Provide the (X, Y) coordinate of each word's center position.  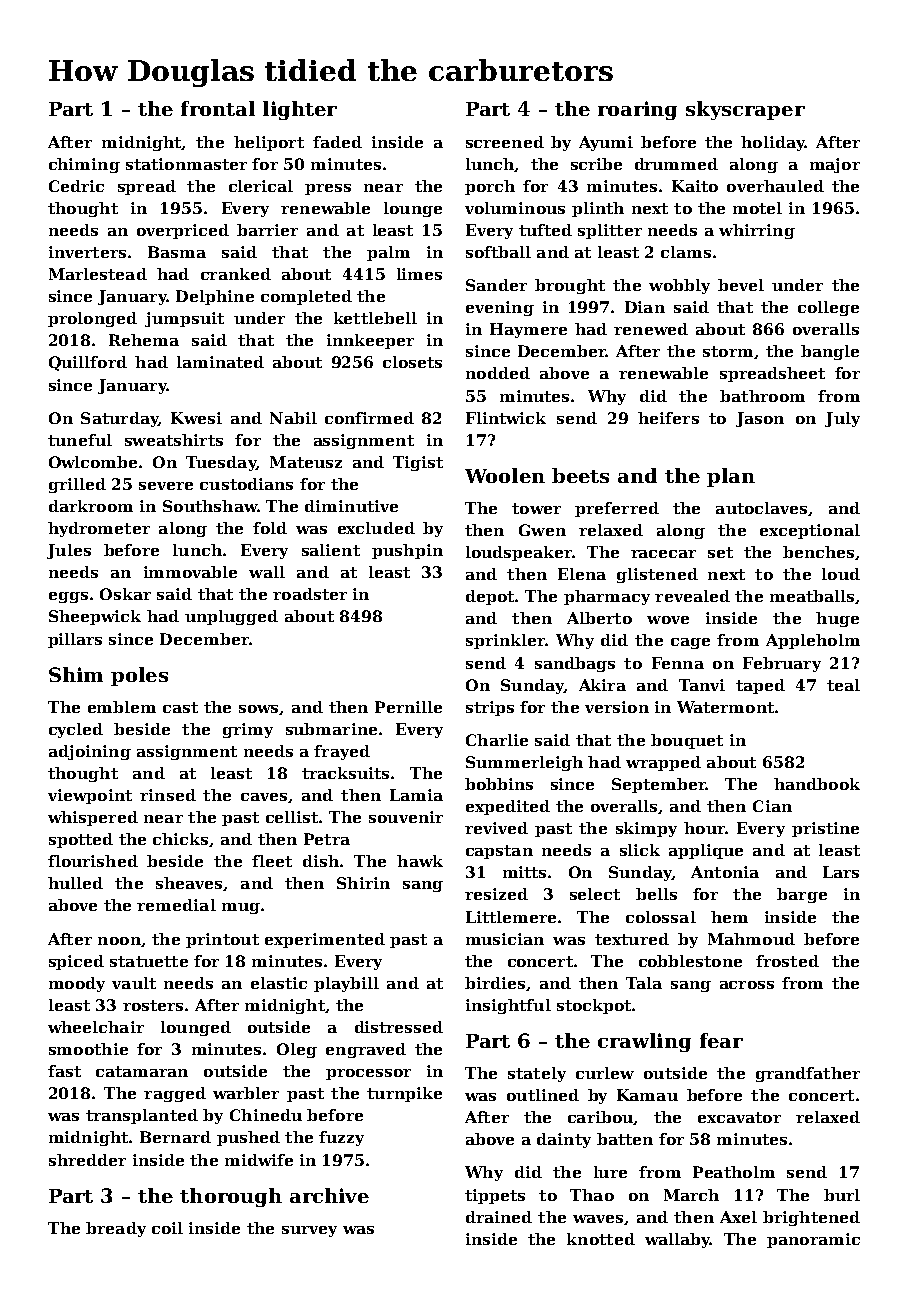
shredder (87, 1160)
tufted (545, 230)
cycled (76, 730)
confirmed (369, 418)
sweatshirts (174, 440)
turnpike (404, 1094)
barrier (267, 230)
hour (704, 828)
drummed (676, 164)
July (842, 419)
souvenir (406, 817)
